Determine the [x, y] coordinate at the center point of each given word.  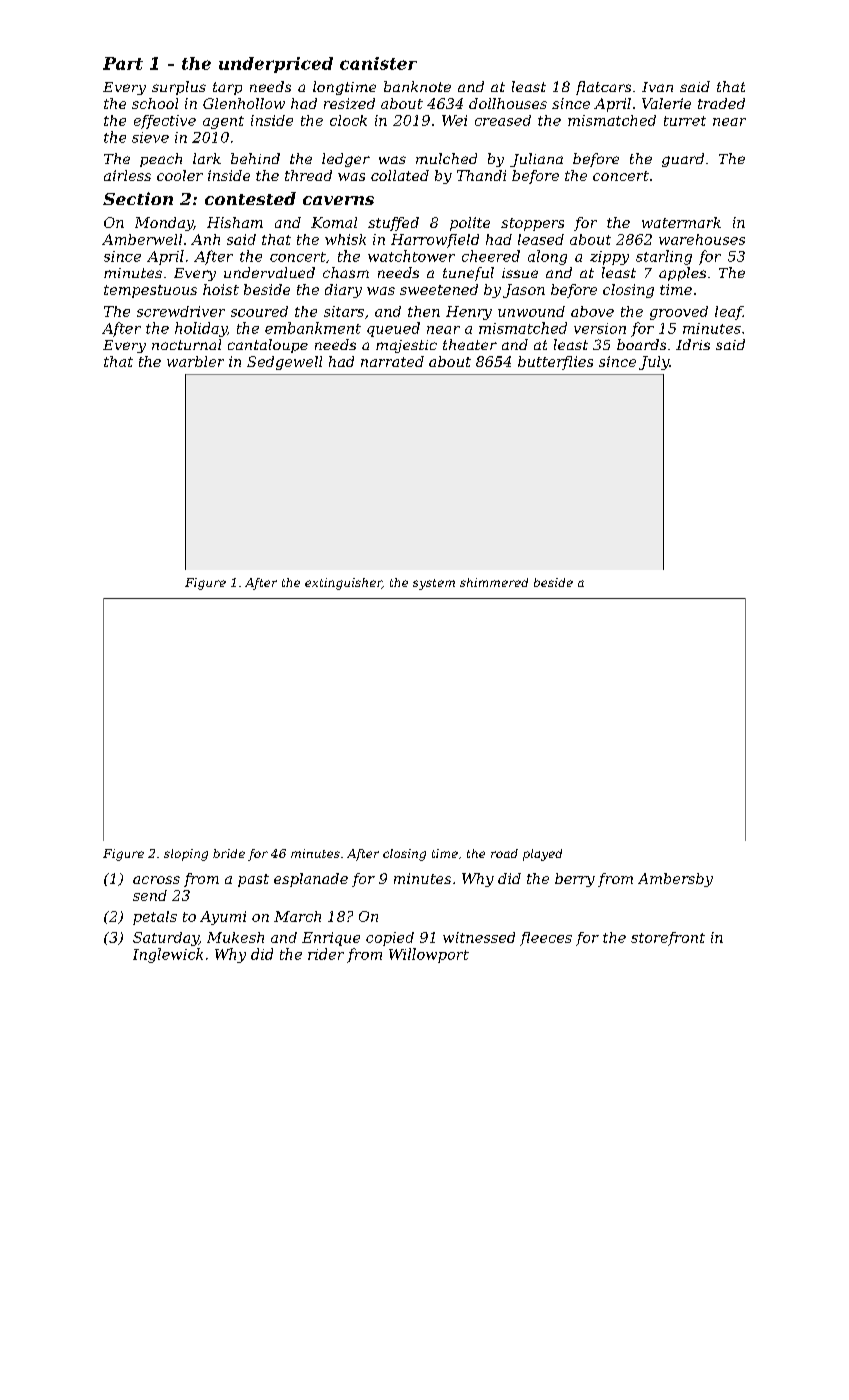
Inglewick [168, 955]
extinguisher [343, 584]
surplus [179, 88]
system [434, 584]
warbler [195, 361]
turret [685, 121]
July [654, 363]
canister [378, 63]
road [504, 853]
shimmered [494, 582]
